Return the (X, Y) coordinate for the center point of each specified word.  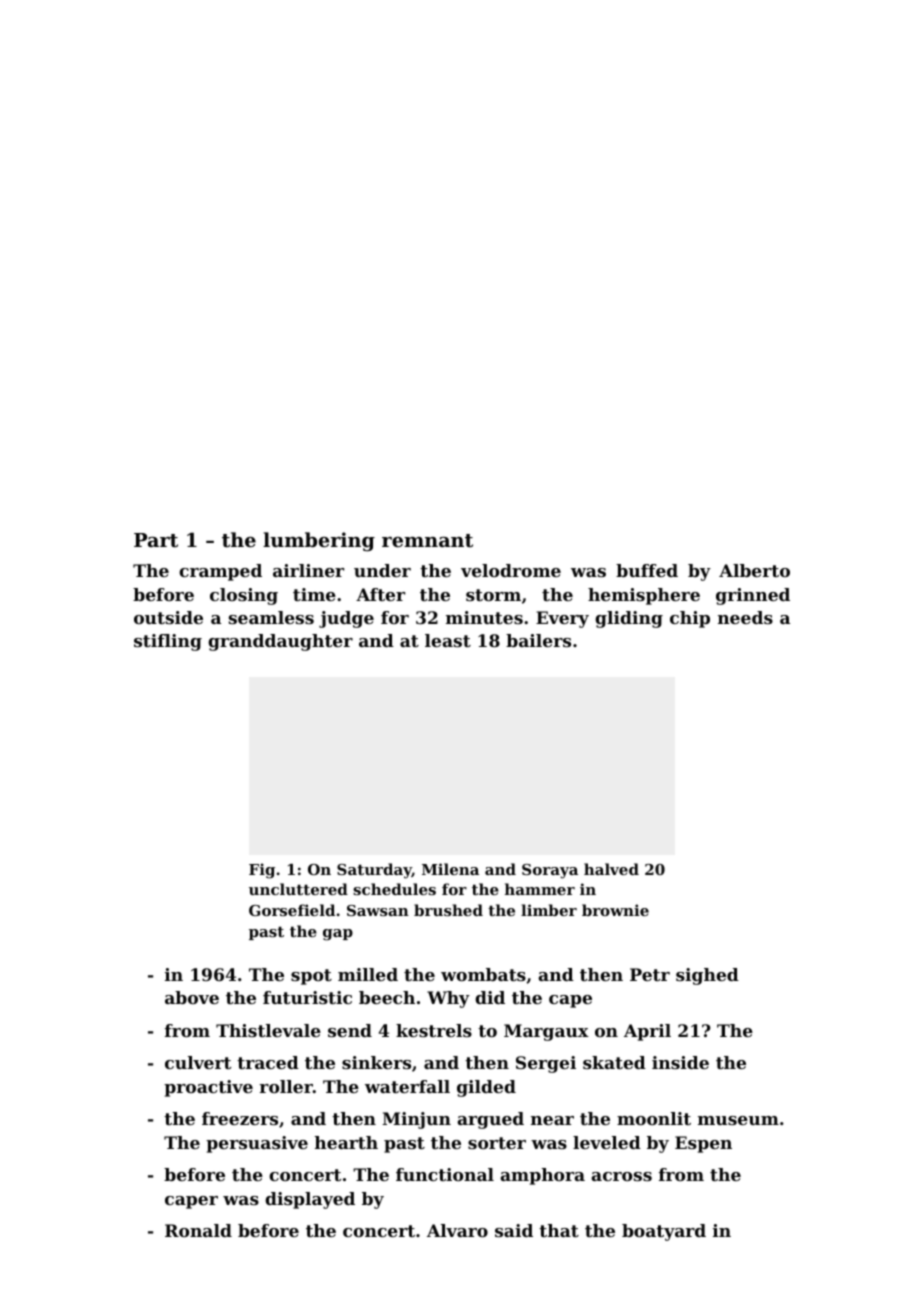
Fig (262, 871)
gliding (629, 619)
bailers (538, 640)
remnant (427, 540)
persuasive (257, 1144)
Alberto (754, 570)
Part (156, 540)
